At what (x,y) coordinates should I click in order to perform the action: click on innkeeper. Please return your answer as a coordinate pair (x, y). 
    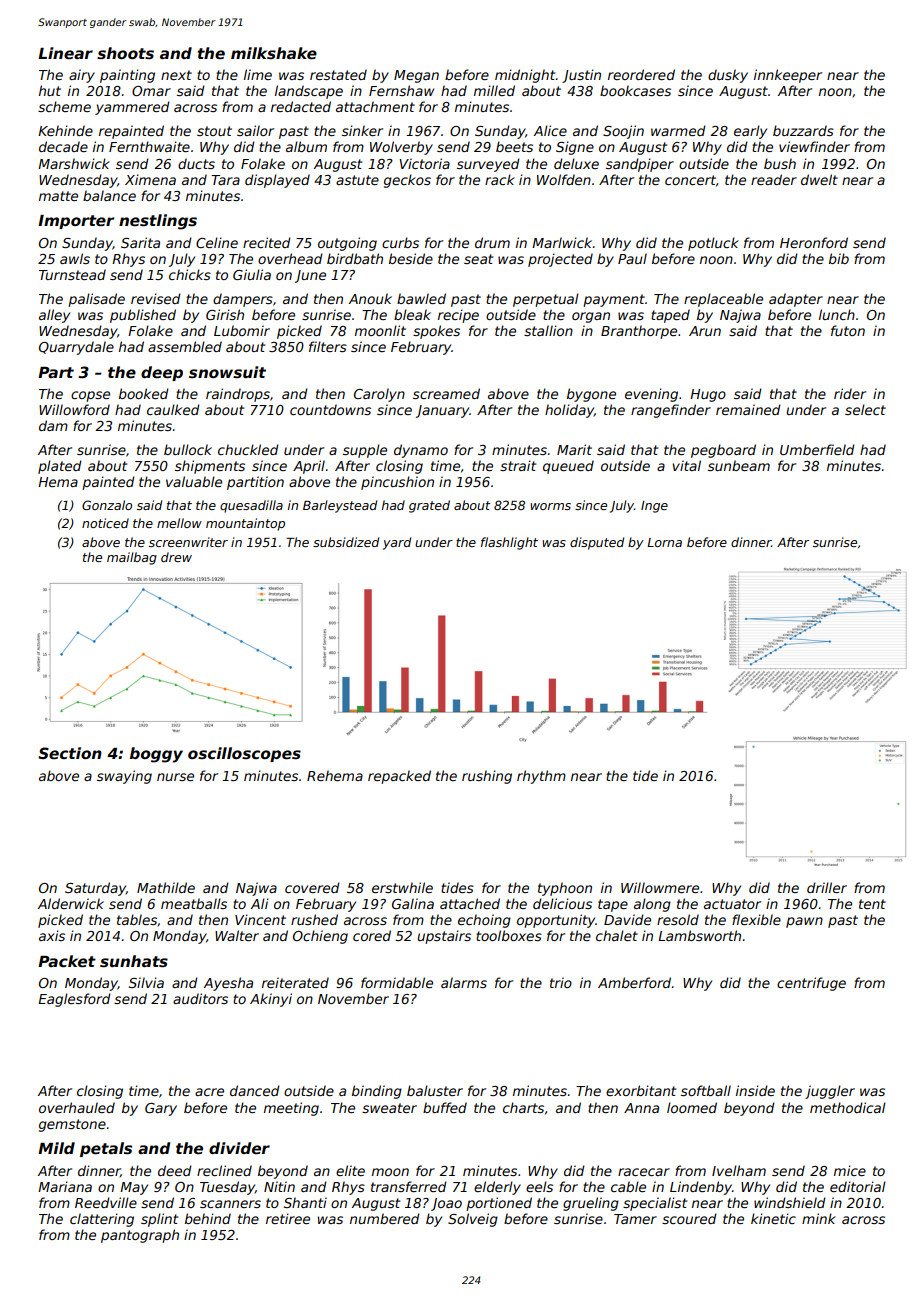
    Looking at the image, I should click on (788, 76).
